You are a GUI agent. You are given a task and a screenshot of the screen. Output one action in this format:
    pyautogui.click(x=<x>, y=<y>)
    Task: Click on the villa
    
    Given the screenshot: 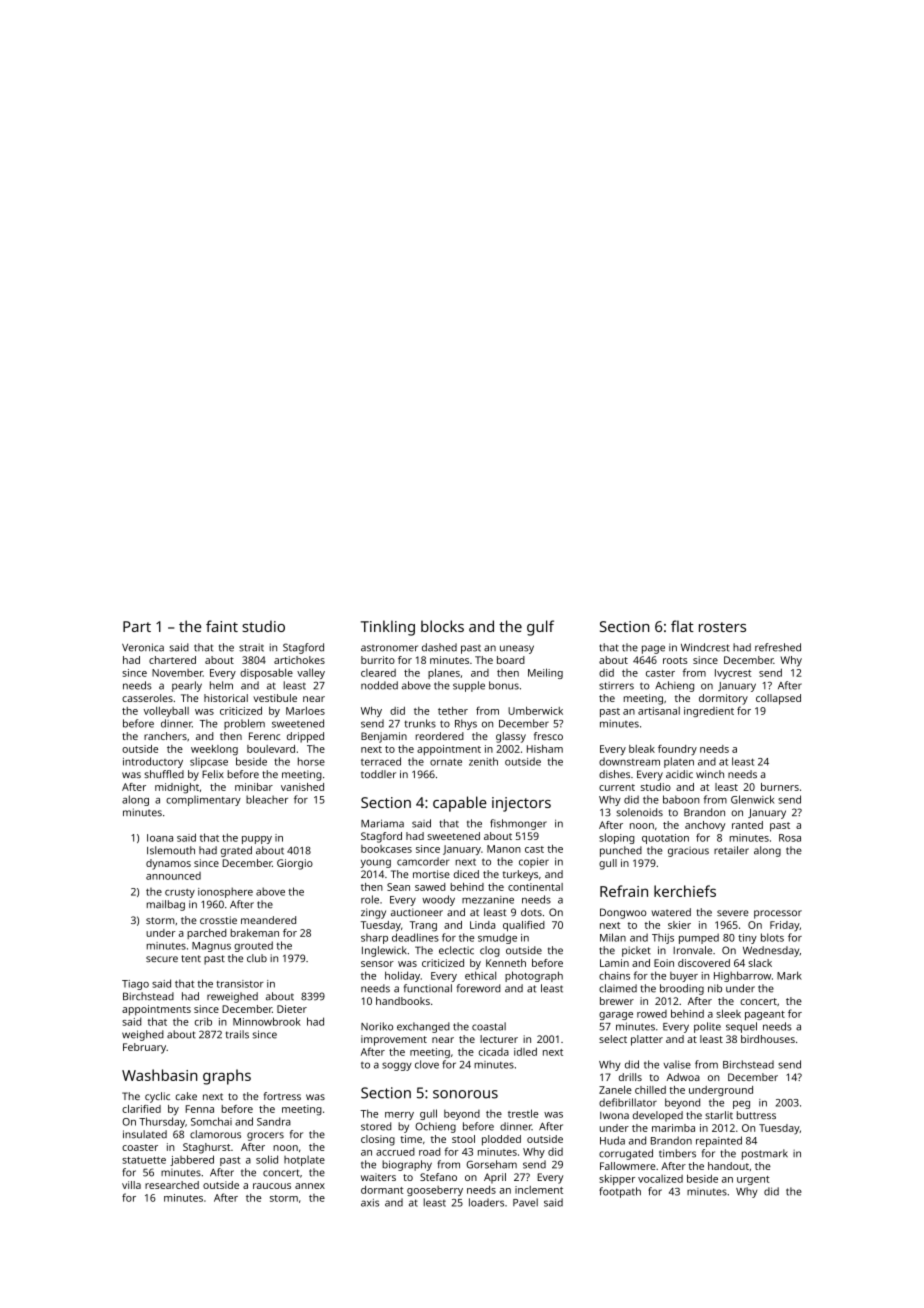 What is the action you would take?
    pyautogui.click(x=131, y=1185)
